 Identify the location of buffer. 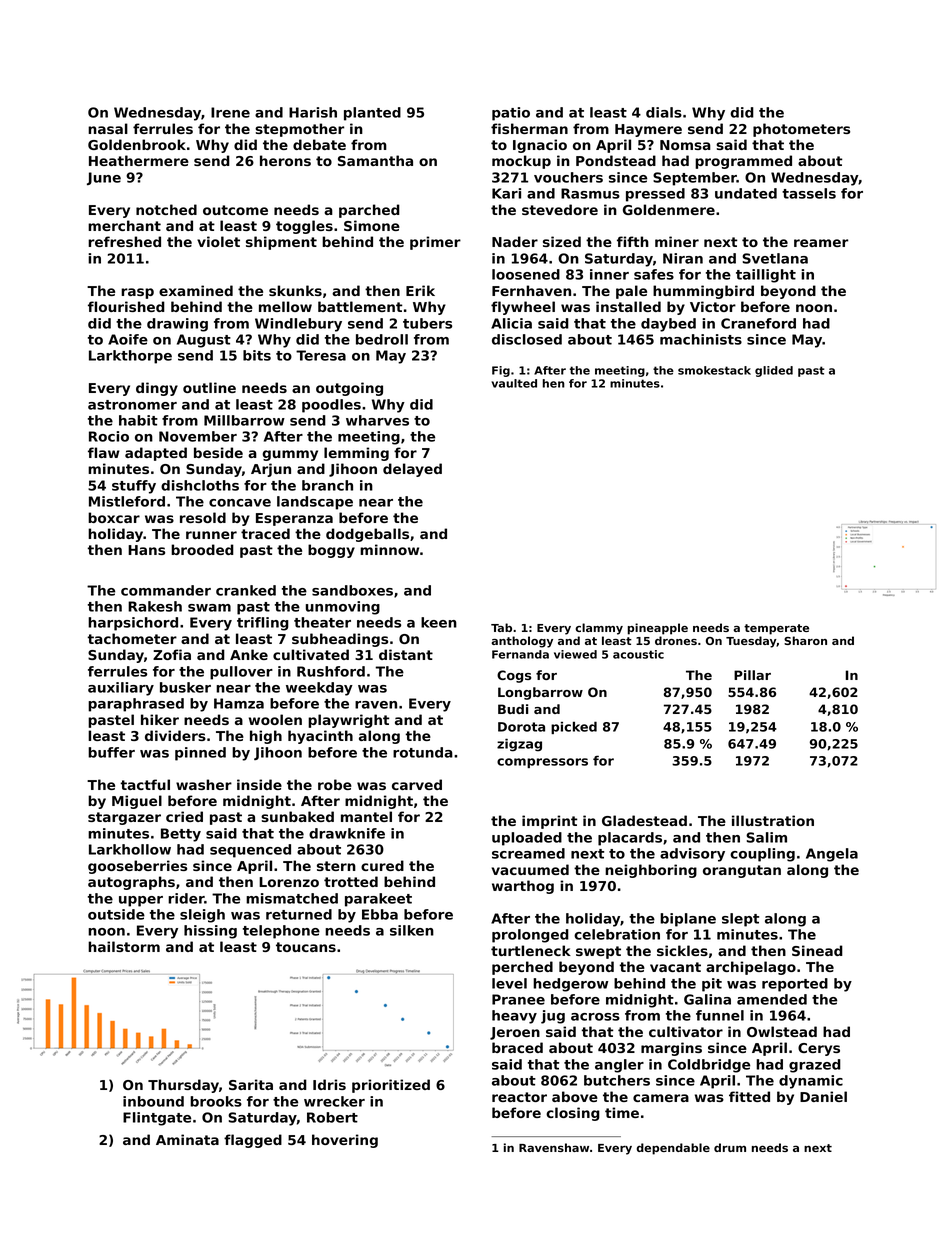
(111, 752).
